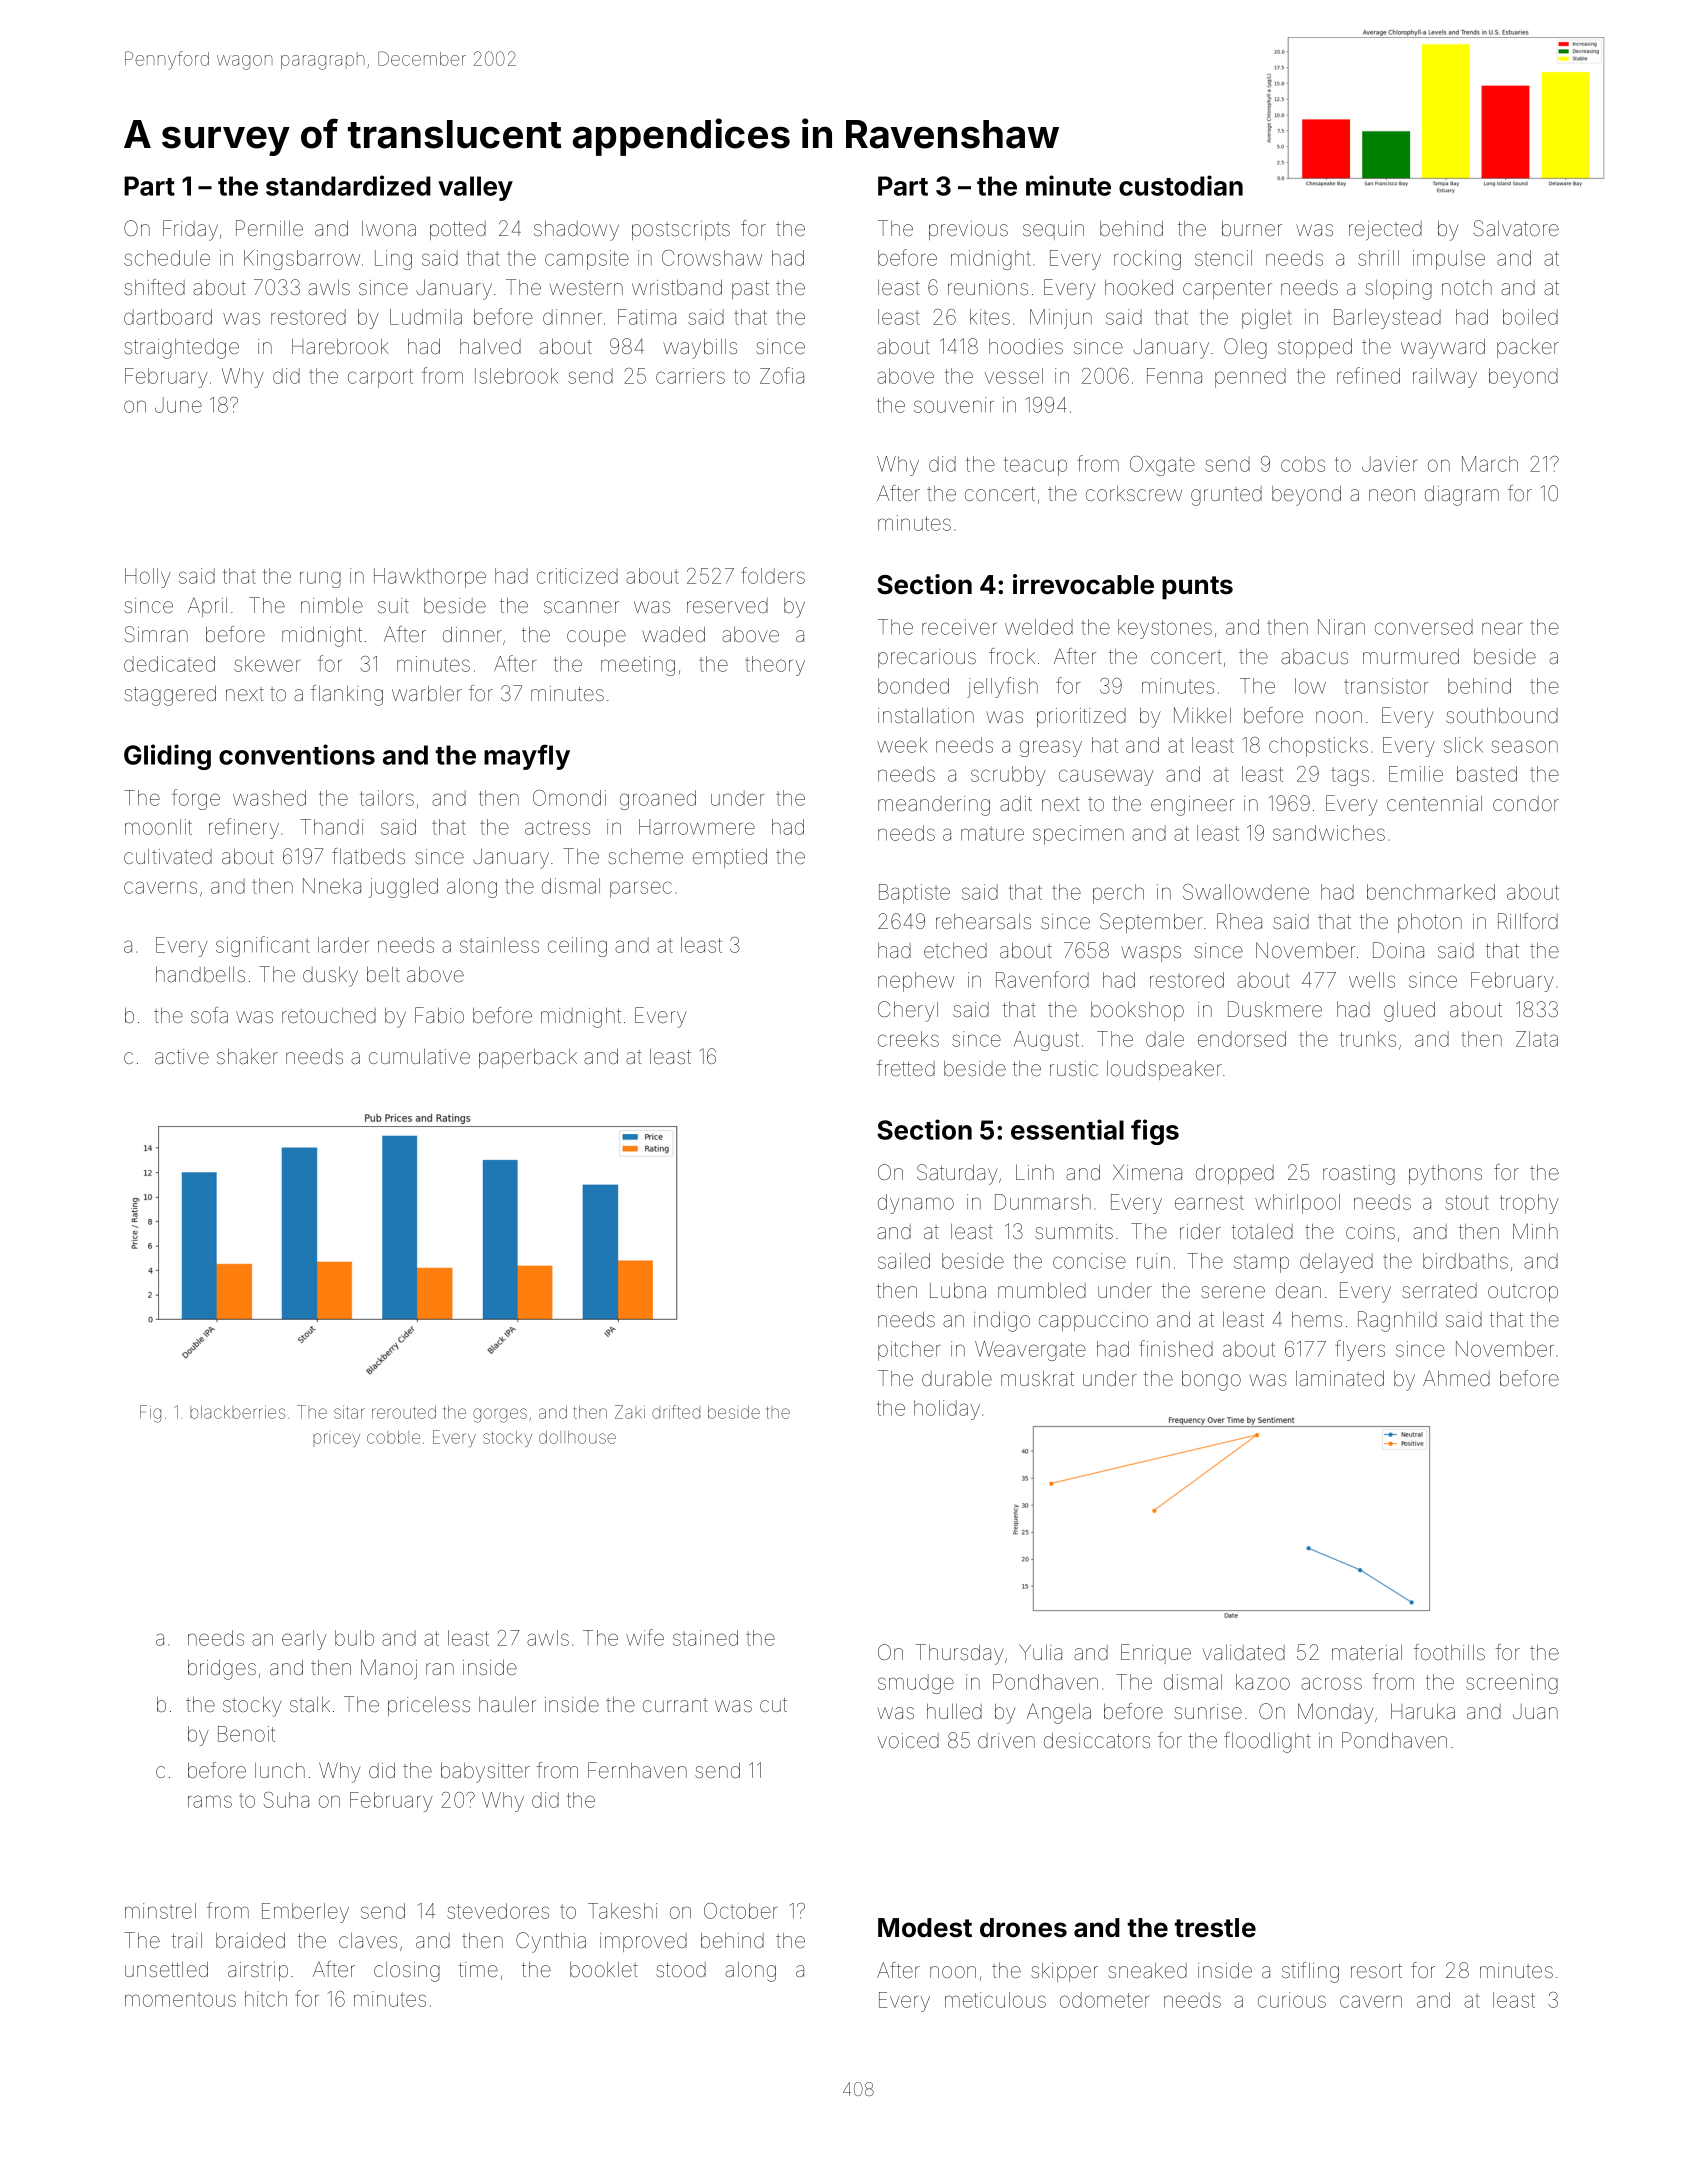  What do you see at coordinates (637, 1770) in the document?
I see `Fernhaven` at bounding box center [637, 1770].
